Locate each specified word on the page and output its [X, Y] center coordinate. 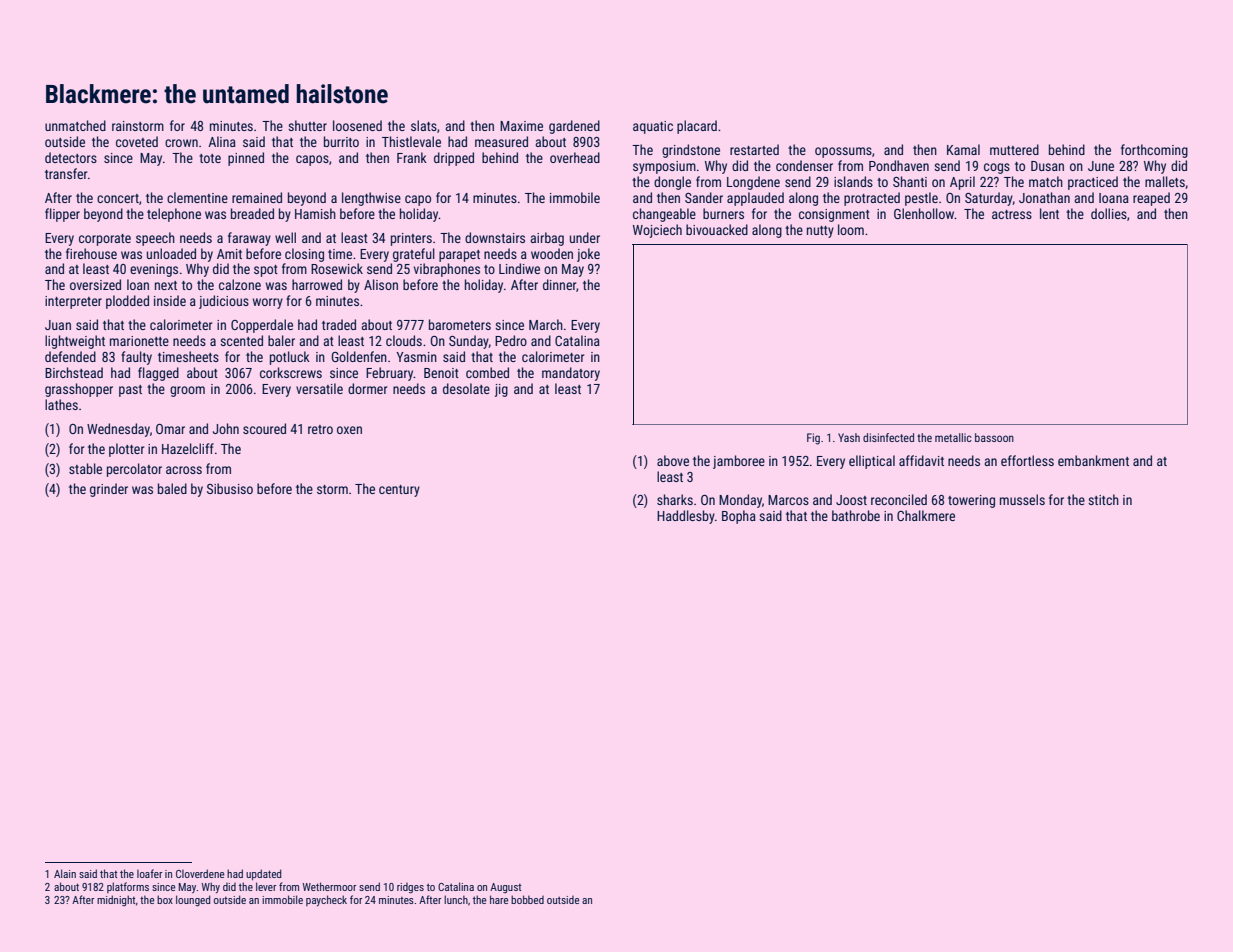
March [546, 324]
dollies [1109, 213]
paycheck [326, 900]
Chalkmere [926, 515]
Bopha [739, 517]
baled [172, 488]
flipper [62, 215]
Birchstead [74, 372]
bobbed [527, 899]
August [505, 888]
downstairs [495, 237]
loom [851, 229]
